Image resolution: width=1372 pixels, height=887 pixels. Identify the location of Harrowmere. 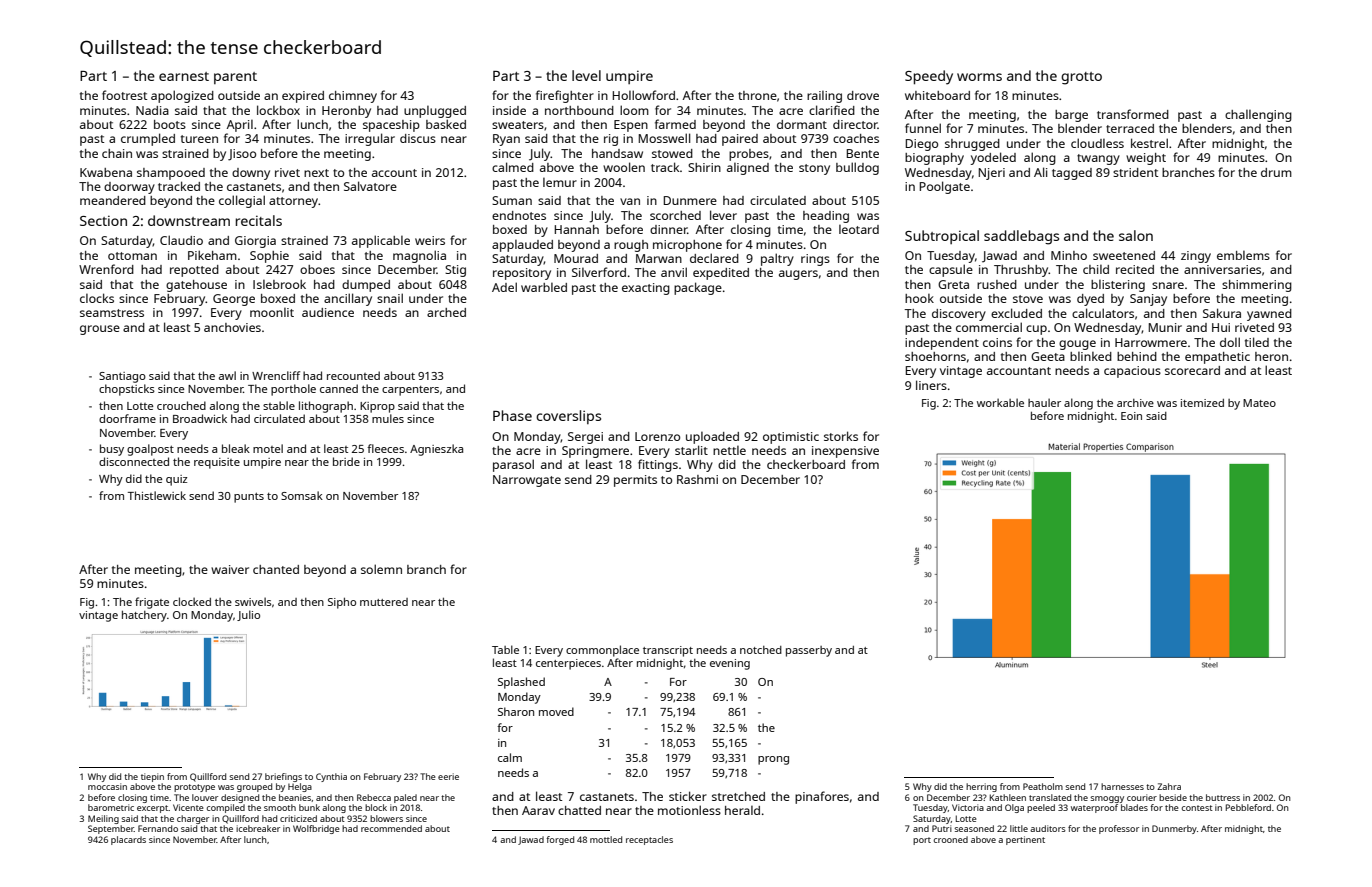
(1151, 342).
